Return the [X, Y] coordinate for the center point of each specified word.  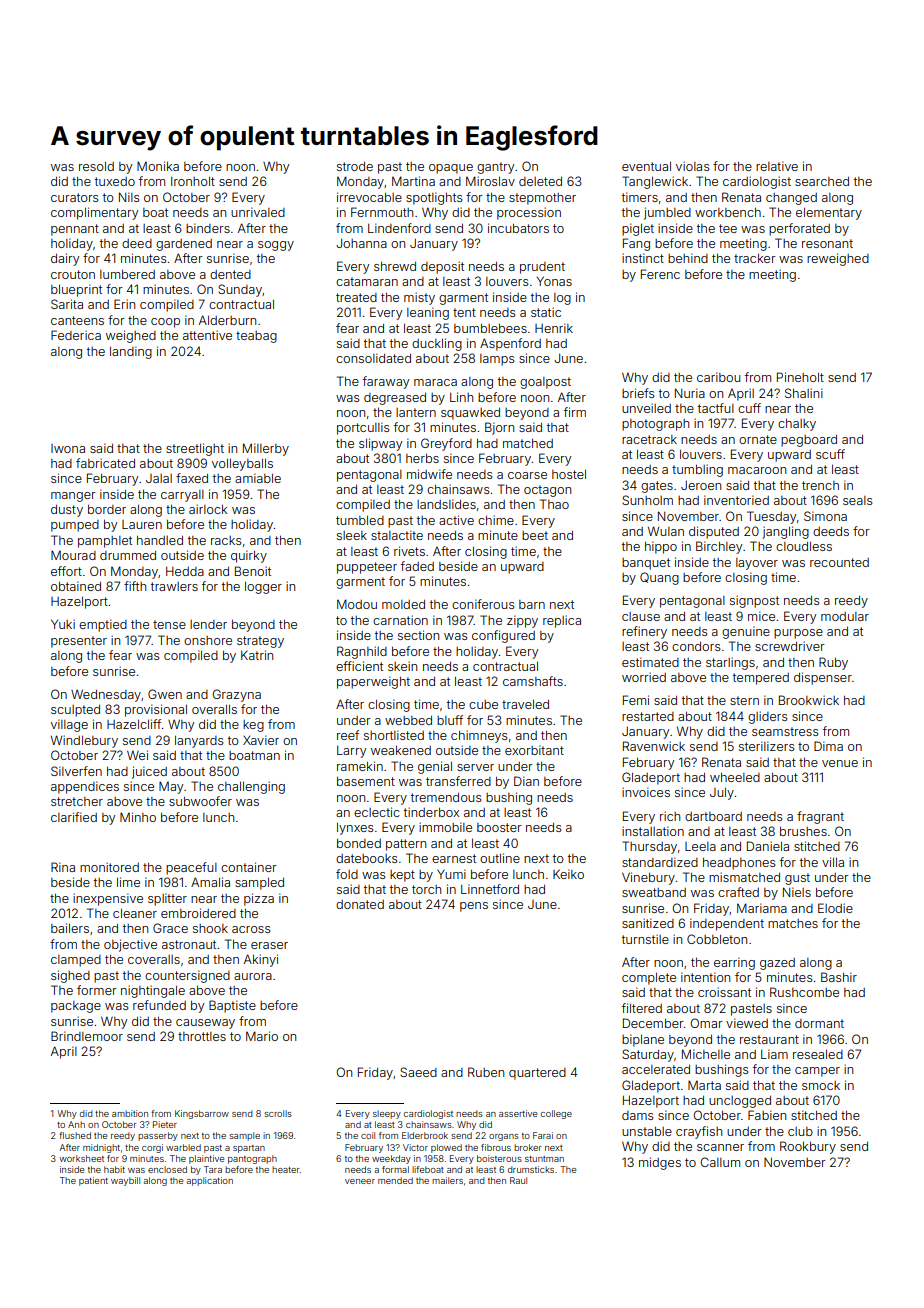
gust [797, 879]
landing [131, 352]
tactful [716, 408]
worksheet [82, 1158]
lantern [416, 412]
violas [693, 166]
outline [500, 858]
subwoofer [200, 801]
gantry [496, 168]
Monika [158, 166]
